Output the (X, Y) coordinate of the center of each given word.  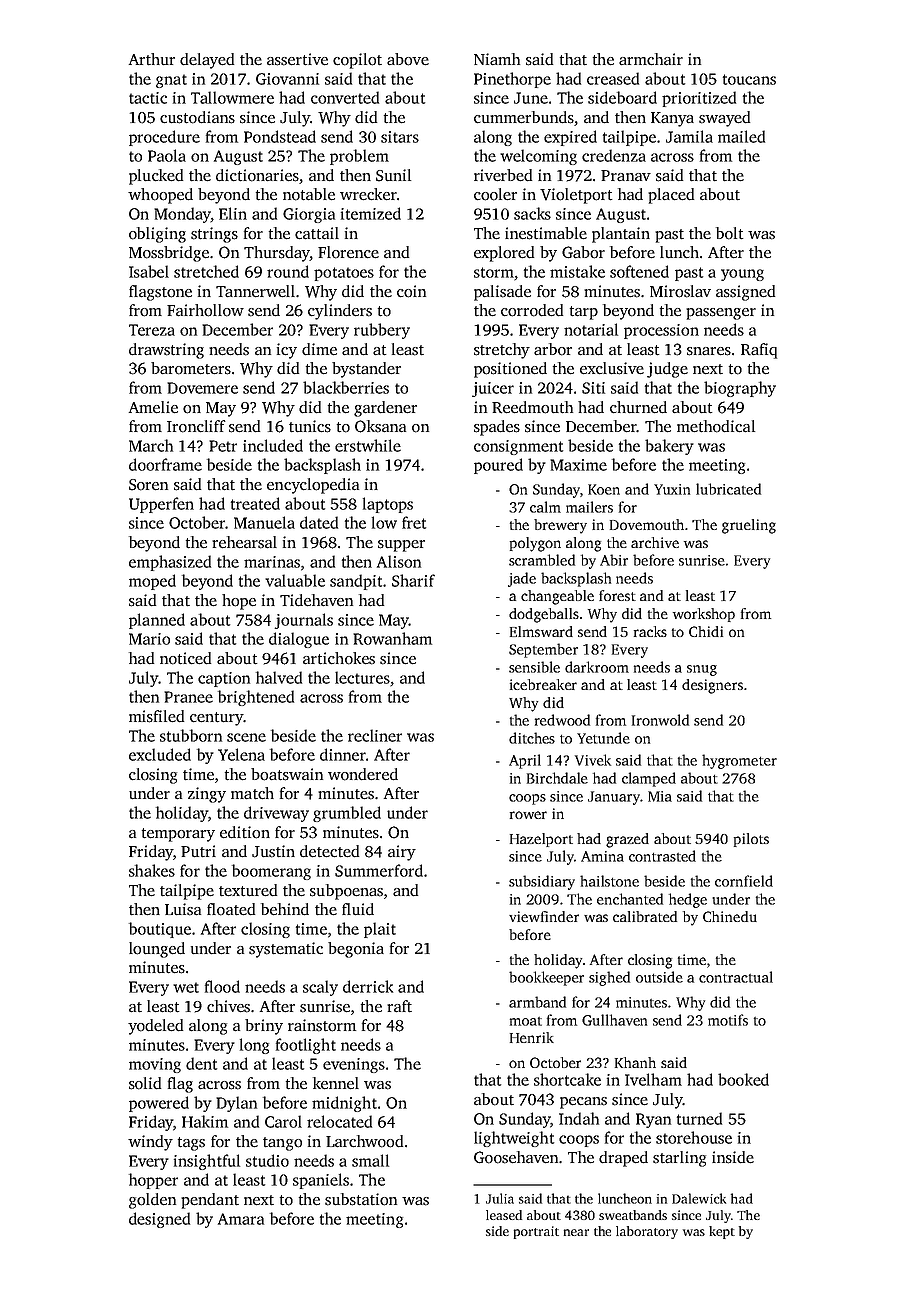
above (408, 59)
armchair (651, 59)
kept (722, 1232)
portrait (536, 1232)
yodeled (155, 1027)
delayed (207, 61)
